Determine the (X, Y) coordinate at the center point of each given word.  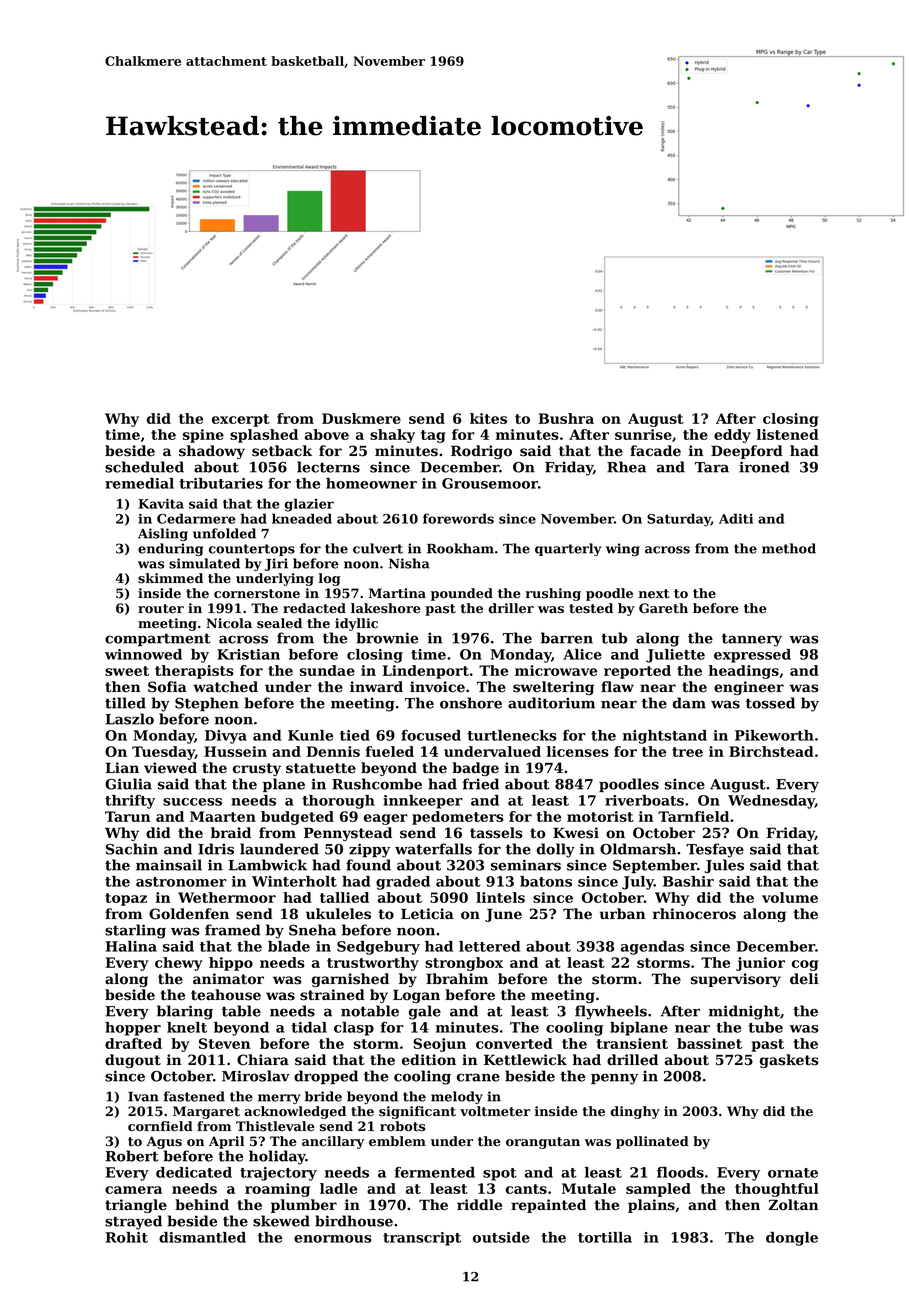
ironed (764, 467)
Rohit (127, 1237)
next (654, 594)
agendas (652, 948)
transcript (422, 1239)
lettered (489, 946)
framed (233, 930)
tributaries (221, 483)
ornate (793, 1173)
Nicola (229, 623)
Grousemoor (490, 483)
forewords (458, 518)
